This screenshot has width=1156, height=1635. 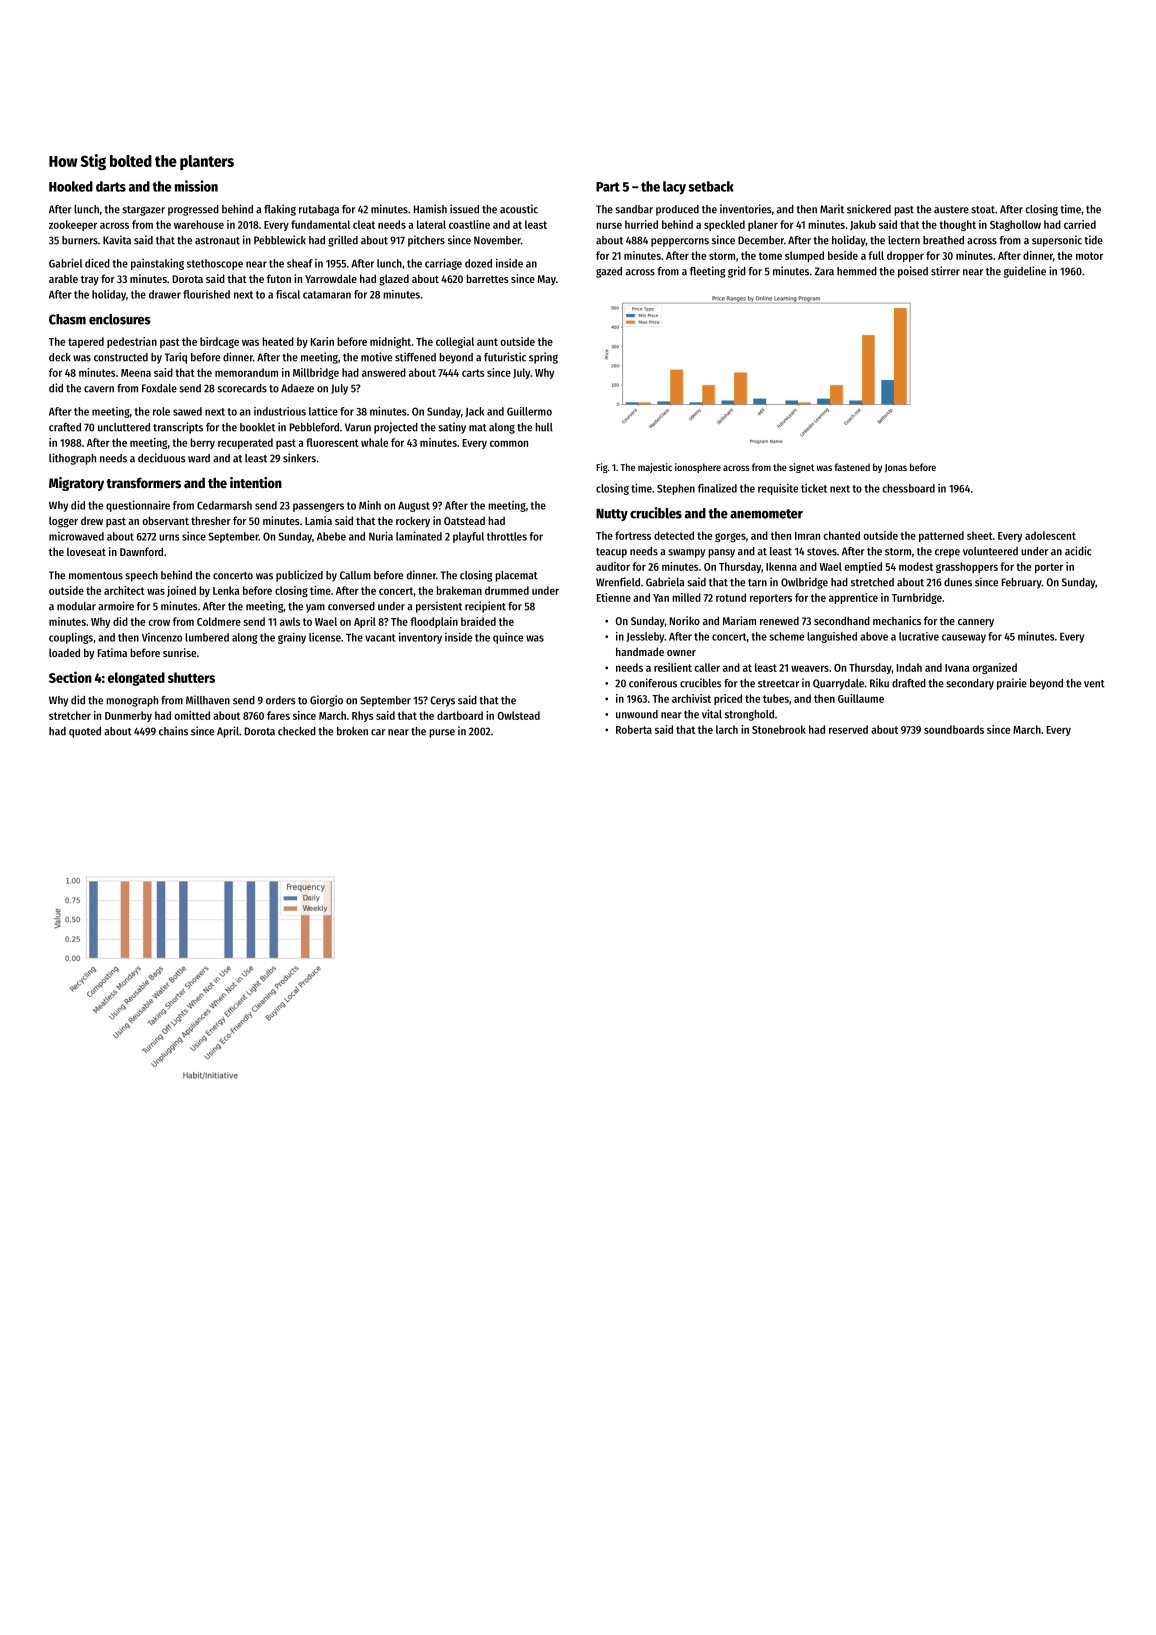 What do you see at coordinates (707, 272) in the screenshot?
I see `fleeting` at bounding box center [707, 272].
